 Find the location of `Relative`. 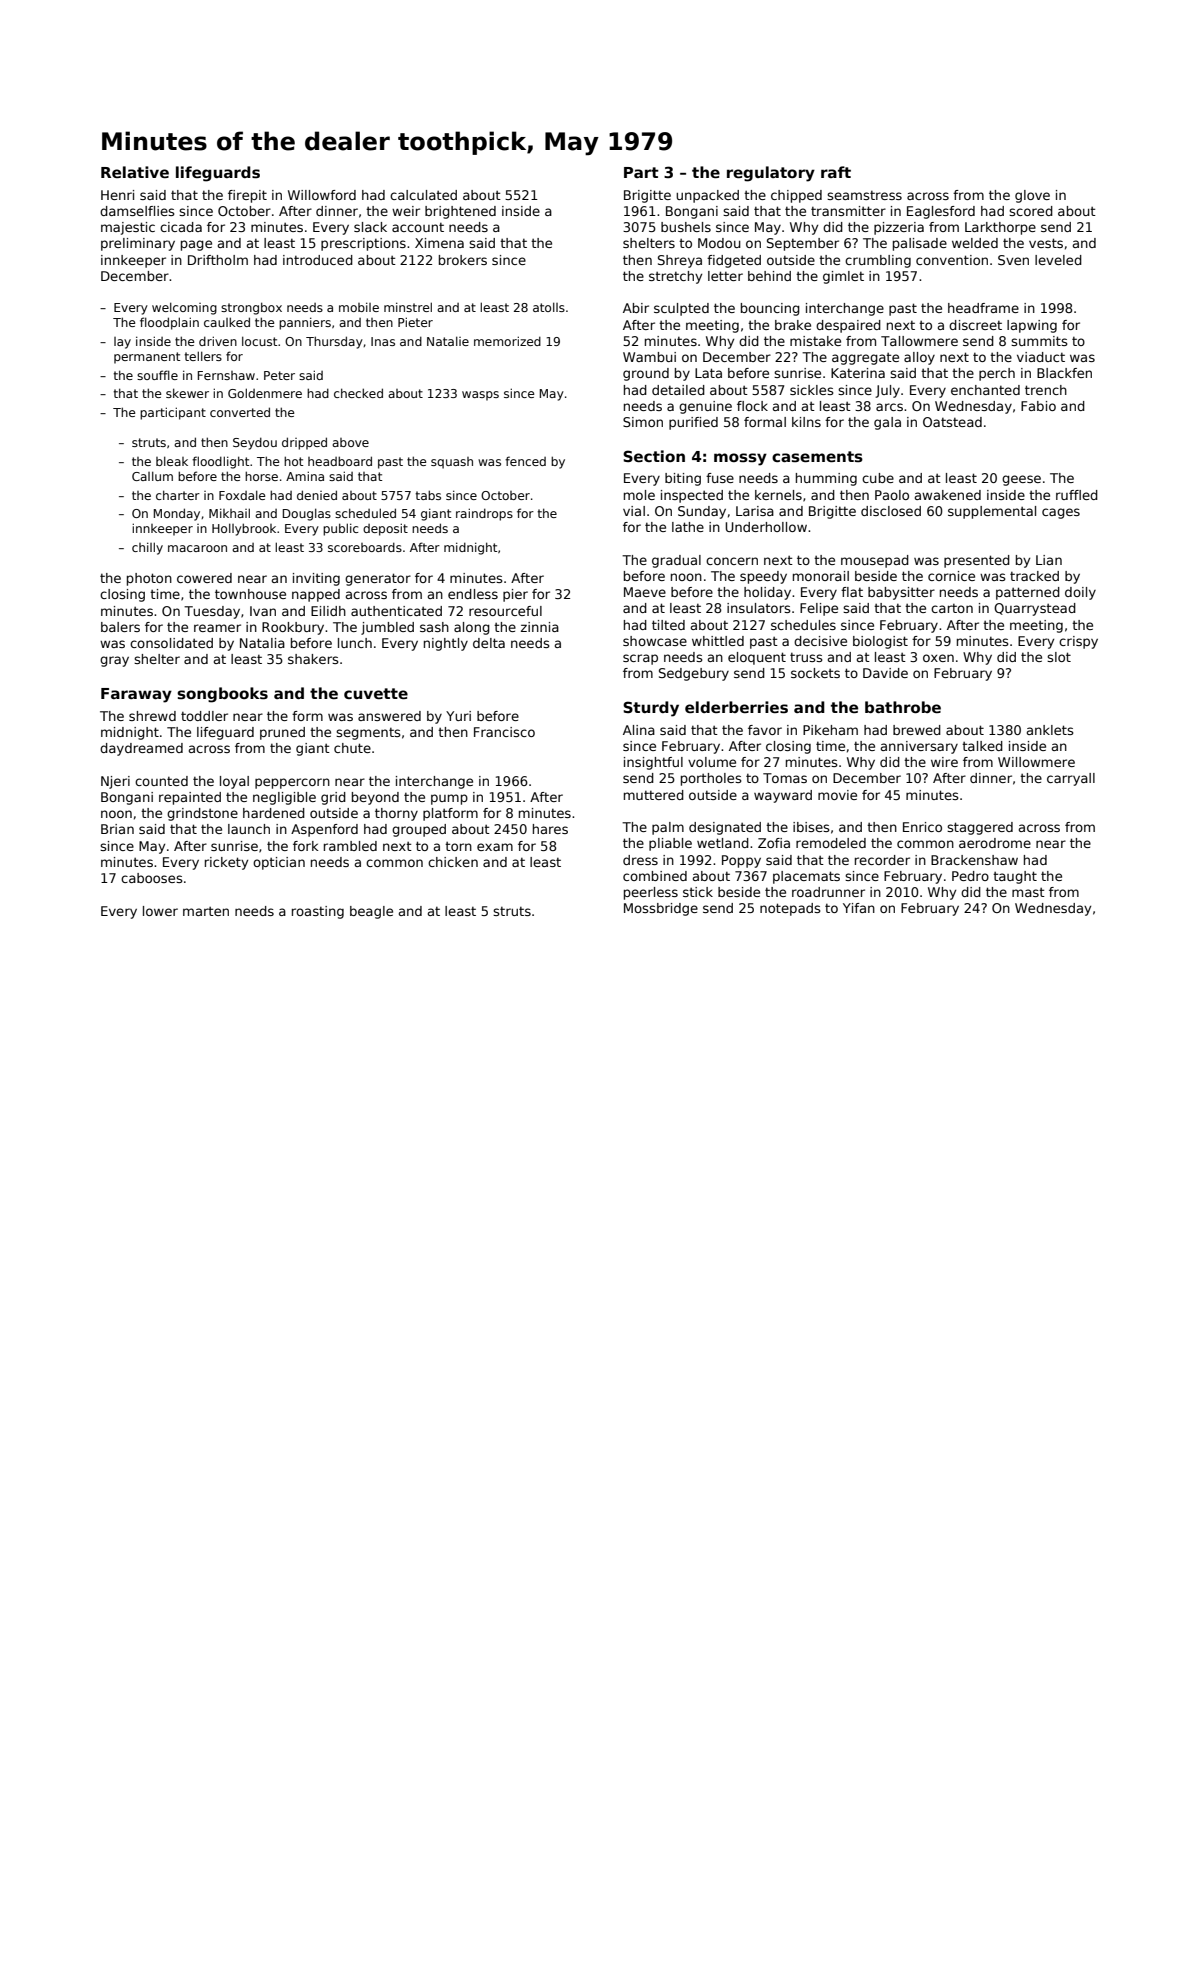

Relative is located at coordinates (135, 172).
